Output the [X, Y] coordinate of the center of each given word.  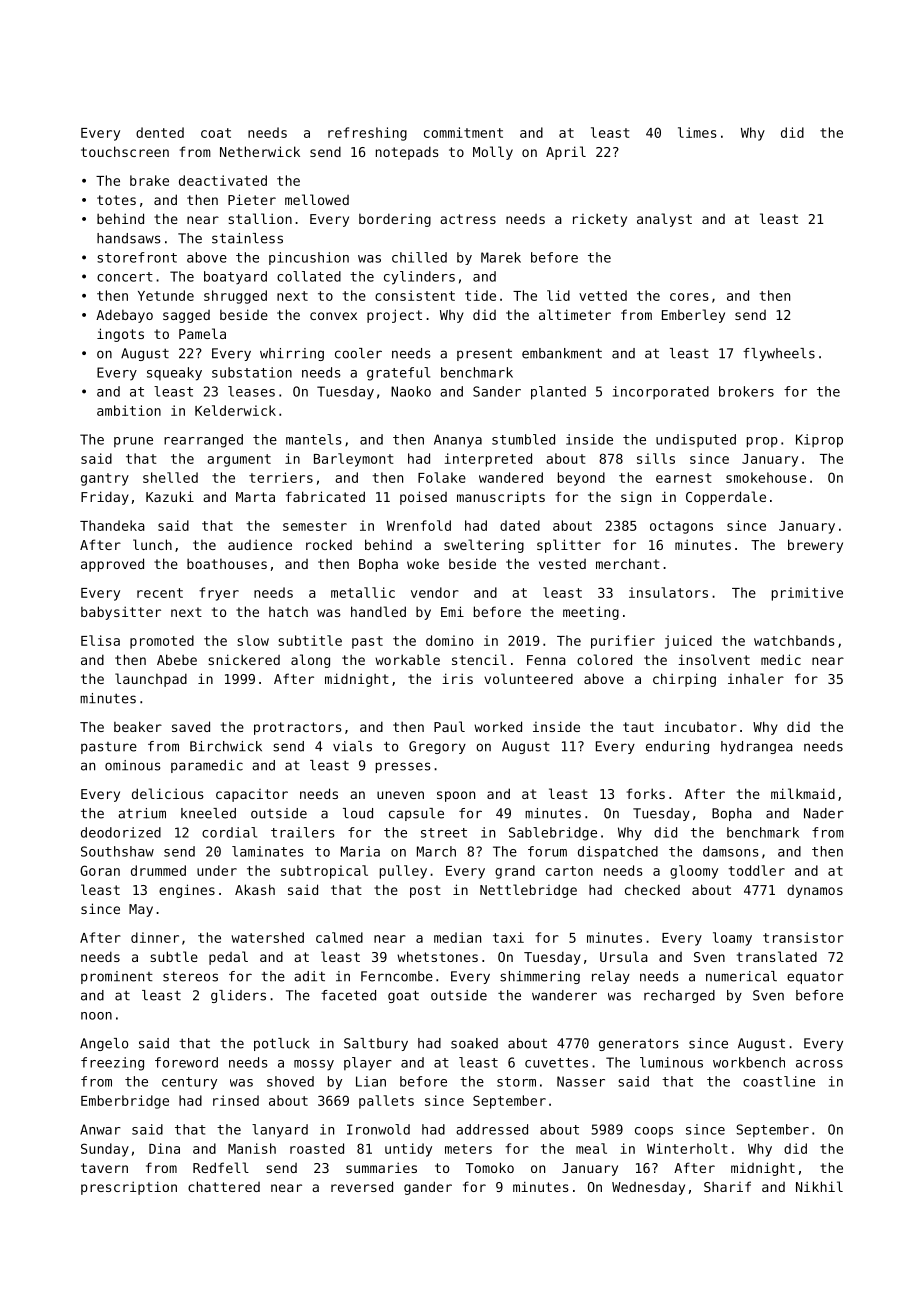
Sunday [105, 1150]
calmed [339, 937]
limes [697, 132]
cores [689, 297]
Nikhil [819, 1186]
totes [116, 200]
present [484, 354]
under [217, 870]
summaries [381, 1167]
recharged [679, 996]
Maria [360, 851]
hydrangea [757, 747]
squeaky [174, 374]
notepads [407, 153]
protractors [298, 728]
